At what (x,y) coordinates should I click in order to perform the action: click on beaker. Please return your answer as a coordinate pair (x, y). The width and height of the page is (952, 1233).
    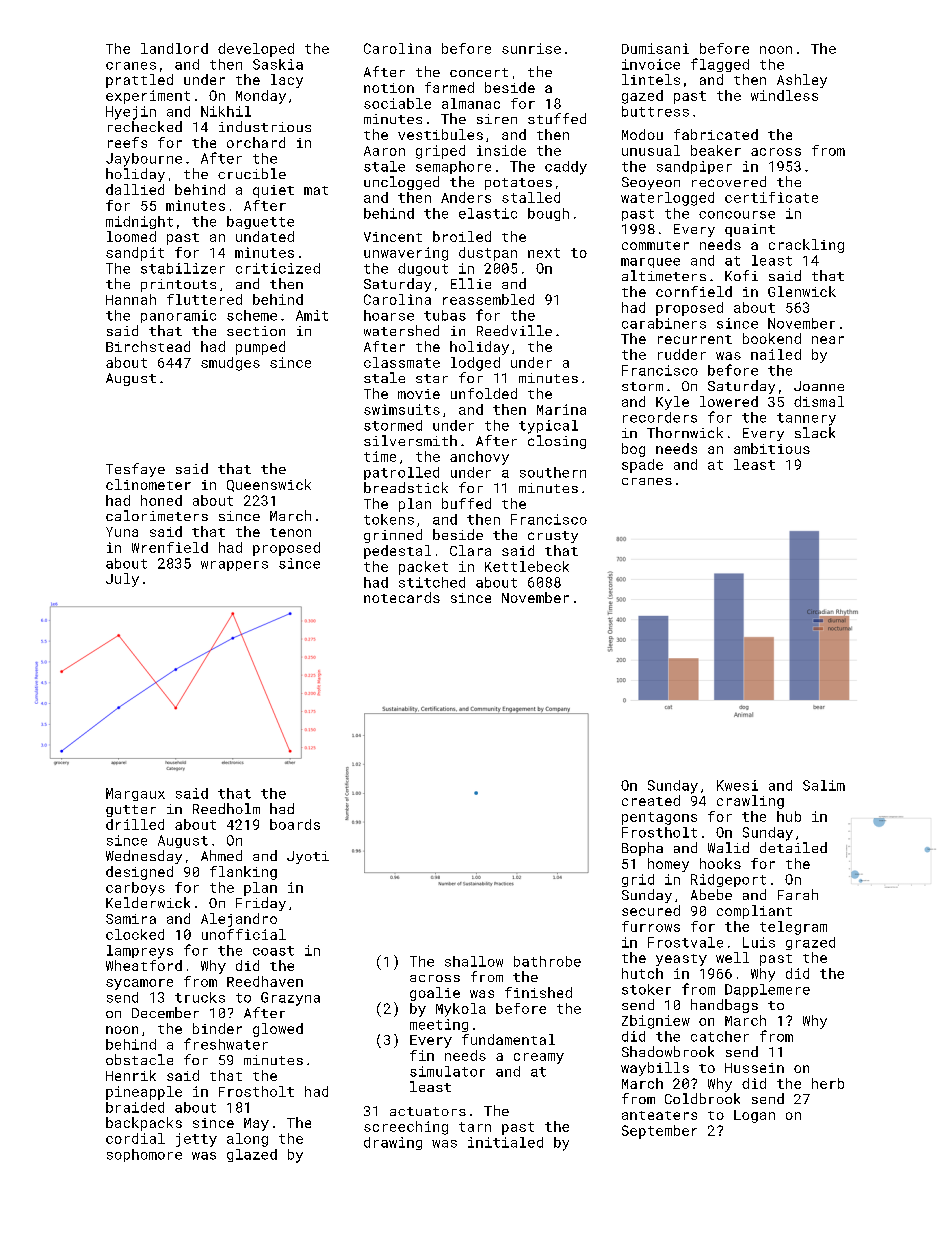
    Looking at the image, I should click on (716, 150).
